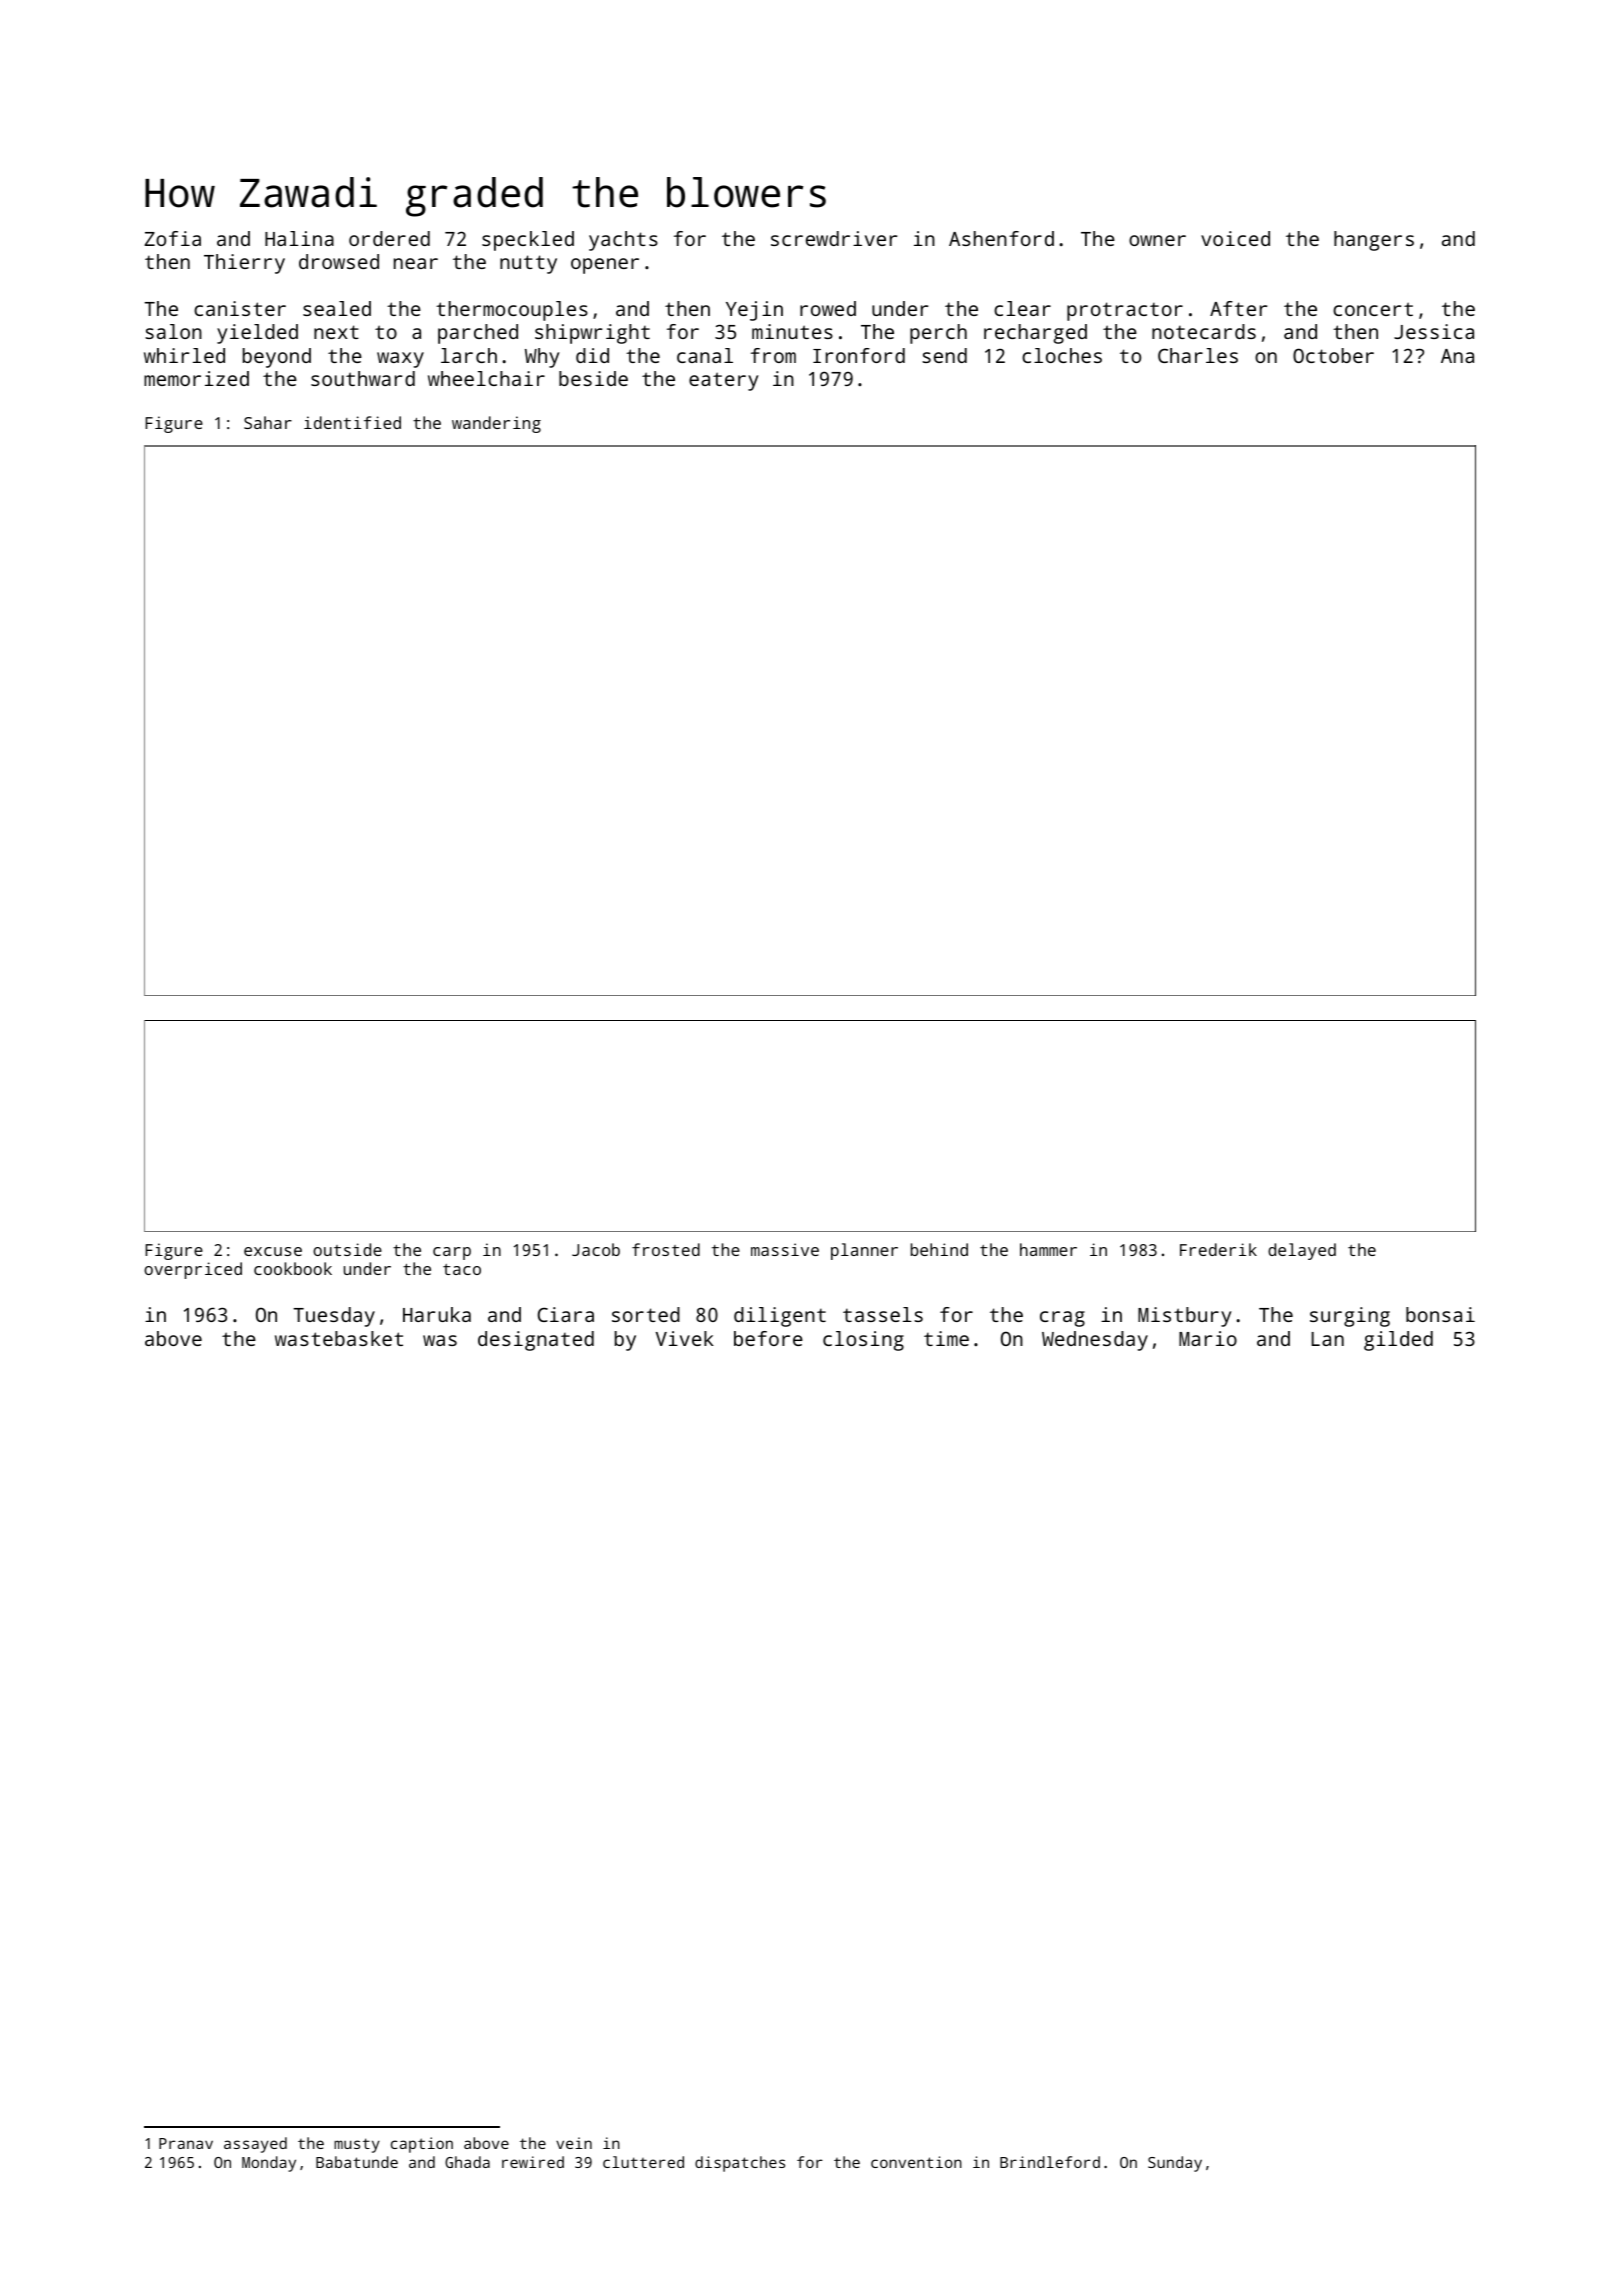 The image size is (1620, 2292). I want to click on identified, so click(352, 422).
